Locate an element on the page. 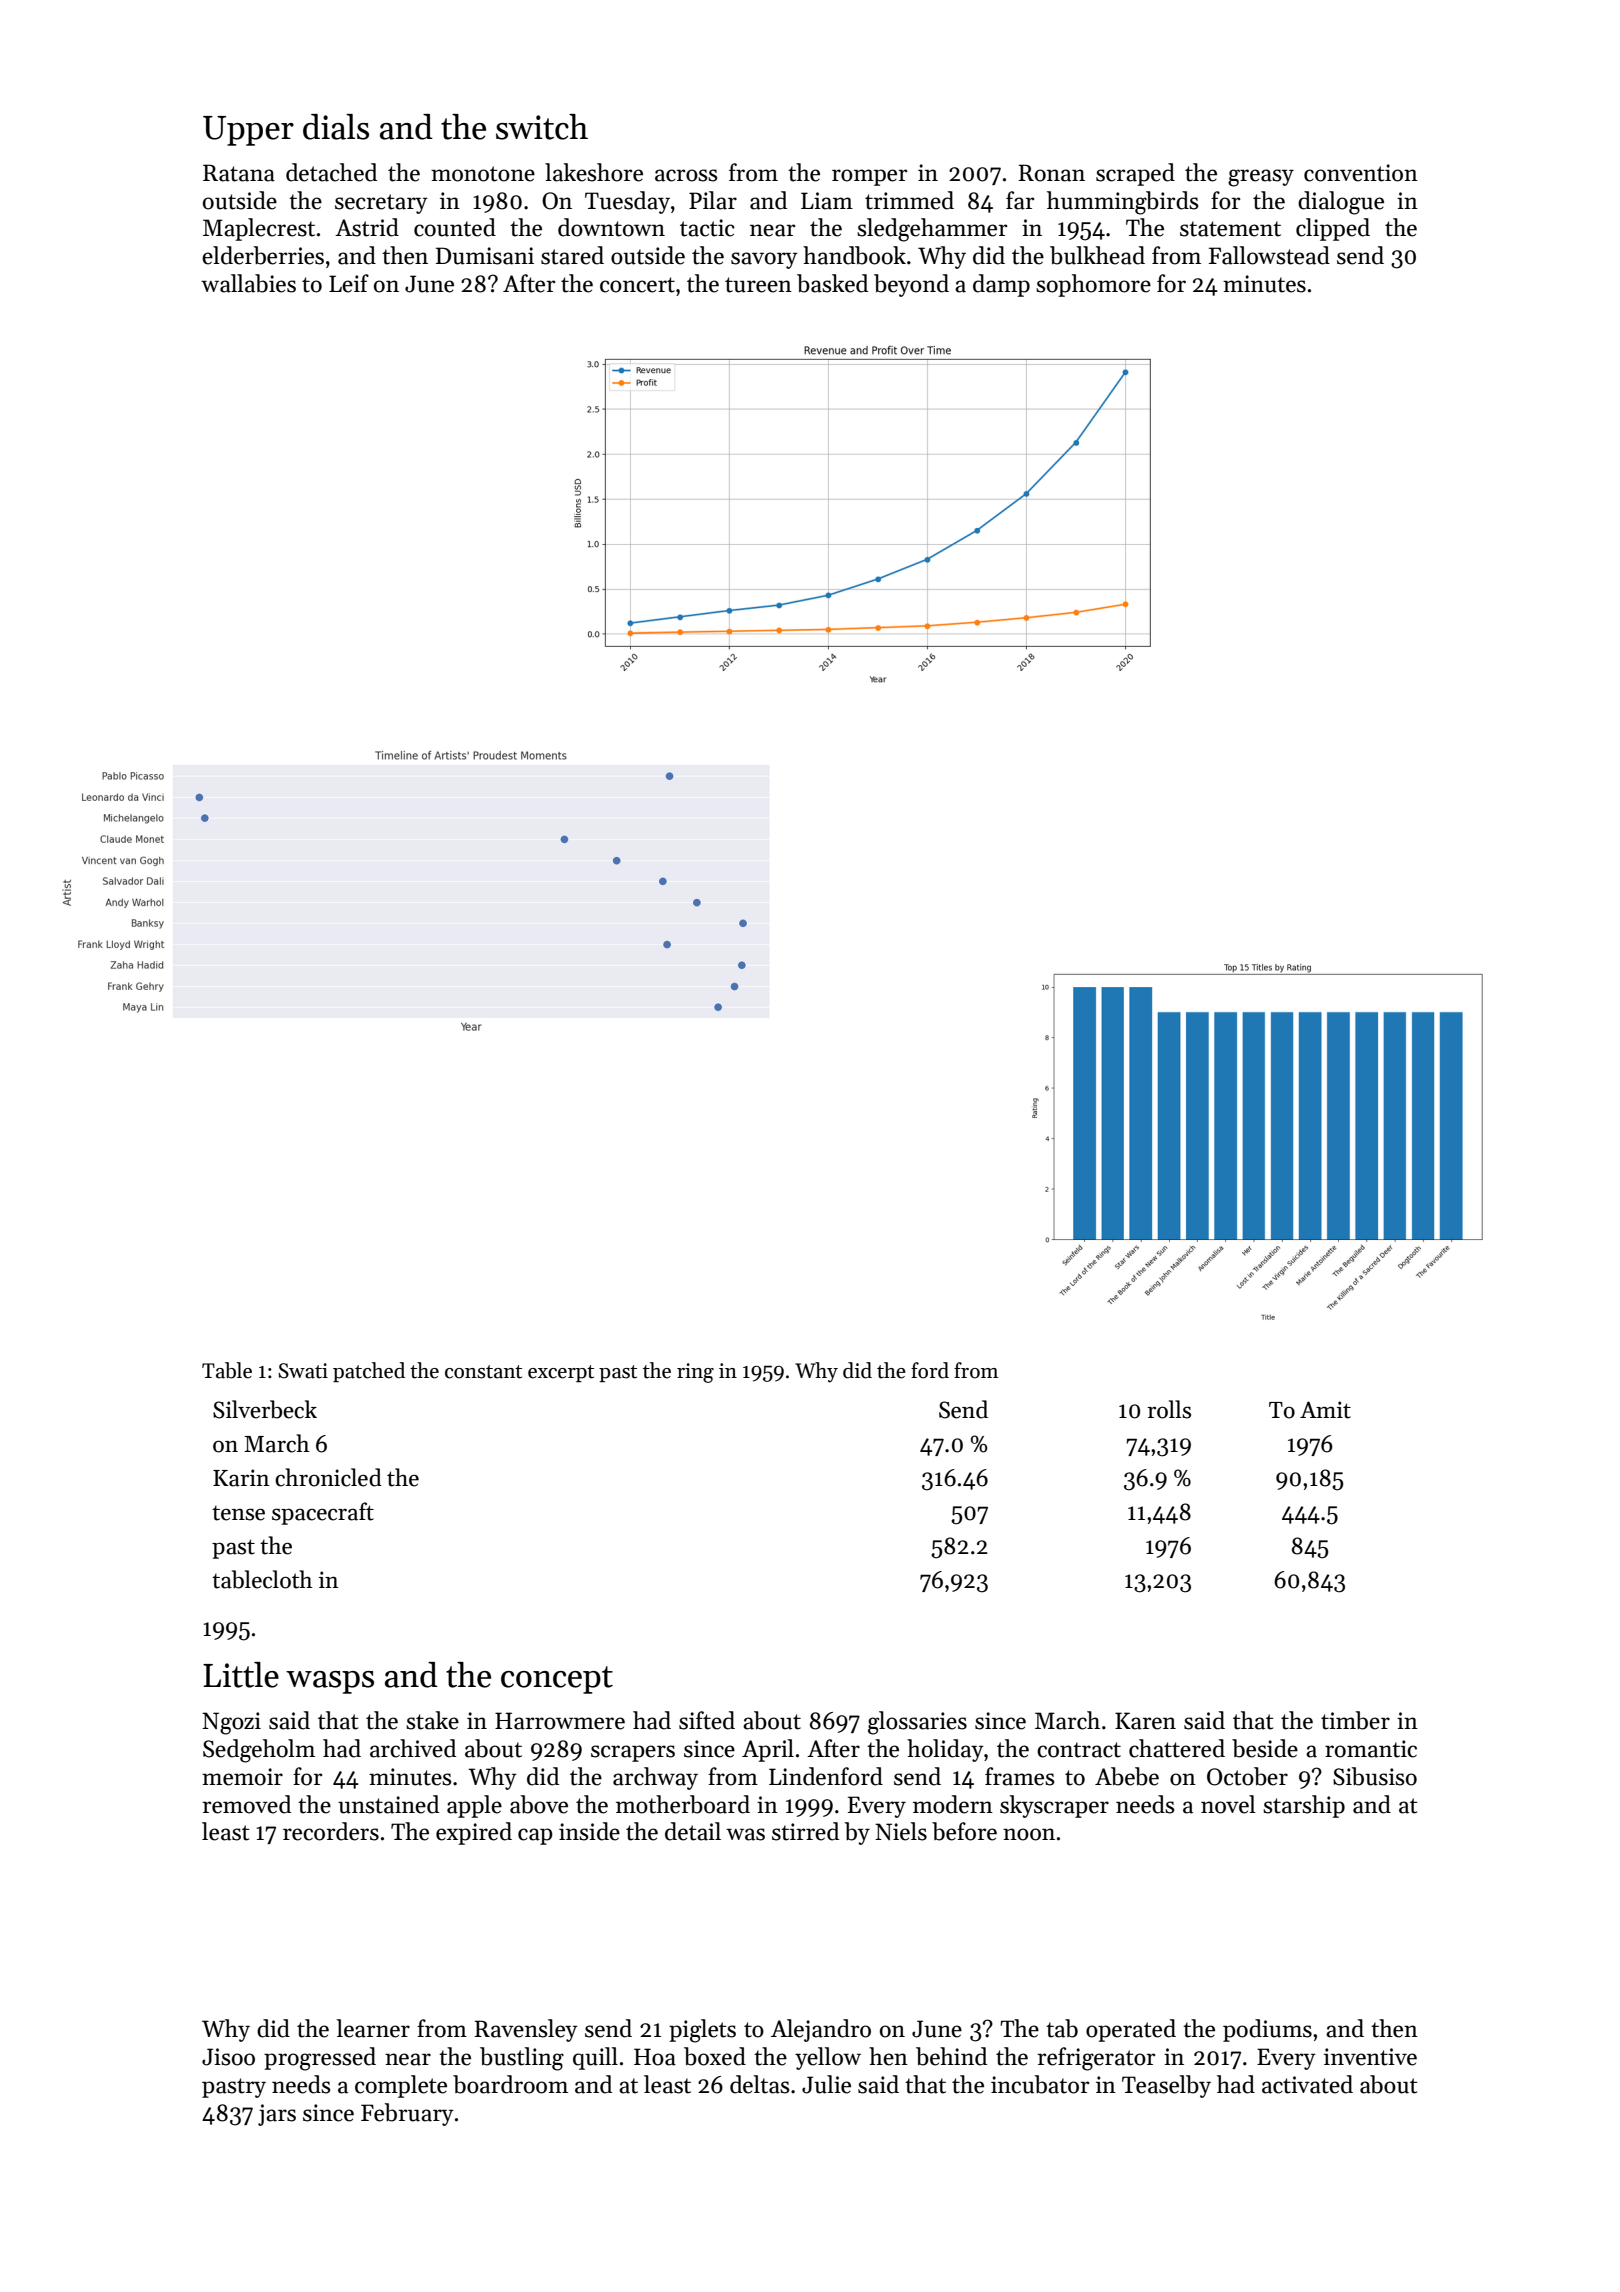  constant is located at coordinates (483, 1372).
